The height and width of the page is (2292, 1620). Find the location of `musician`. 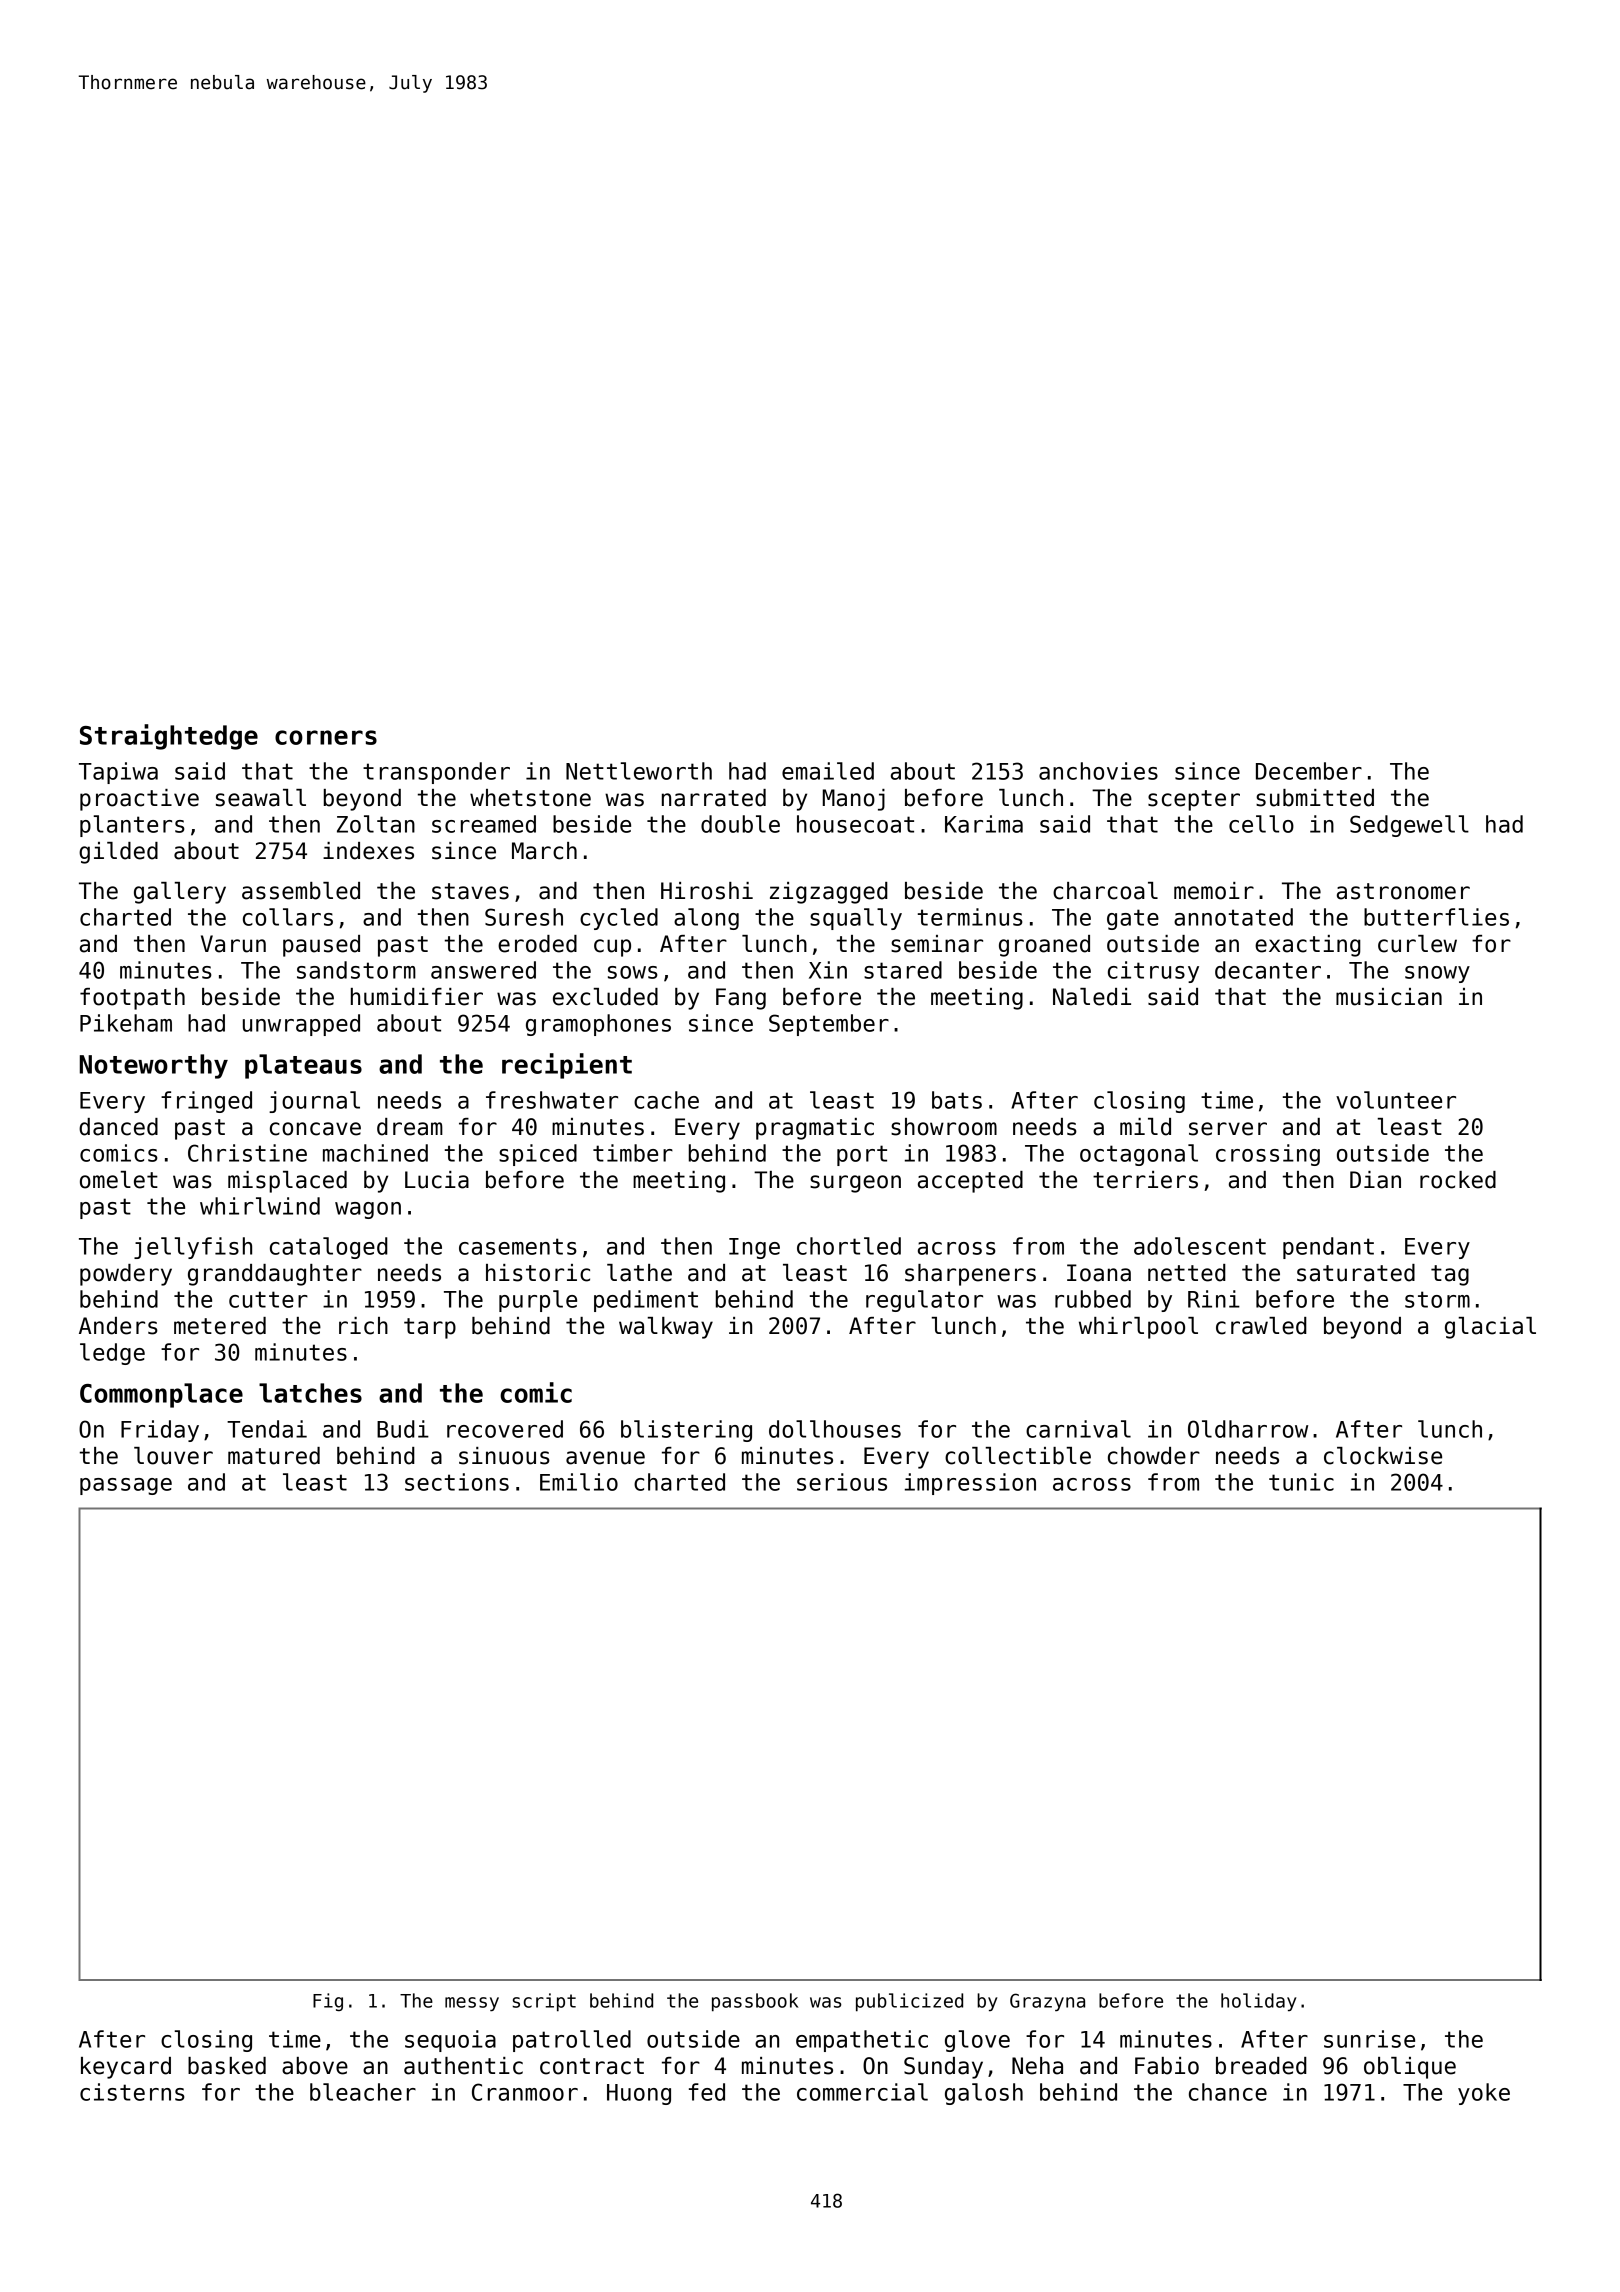

musician is located at coordinates (1389, 997).
